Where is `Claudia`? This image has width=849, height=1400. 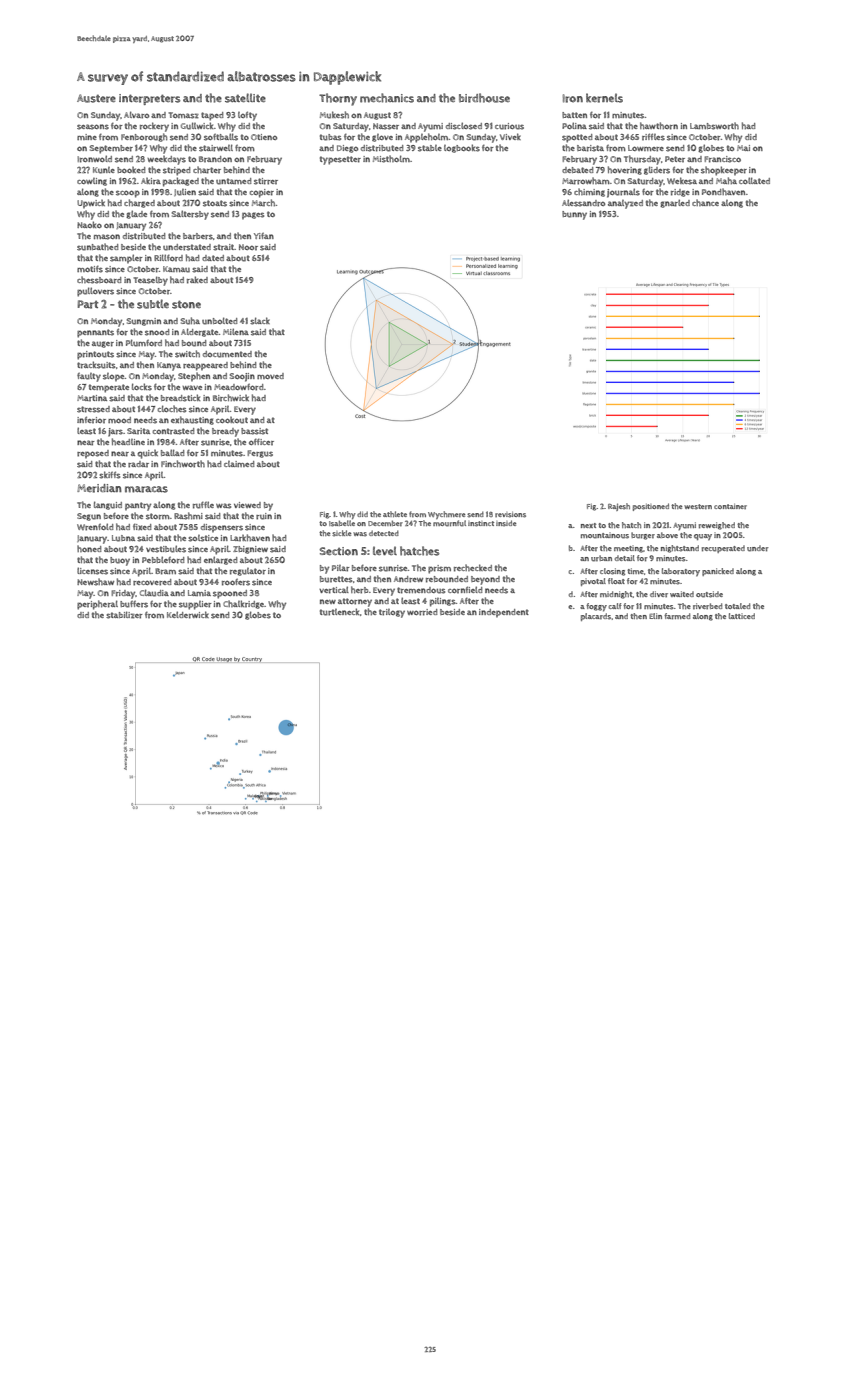
Claudia is located at coordinates (154, 593).
